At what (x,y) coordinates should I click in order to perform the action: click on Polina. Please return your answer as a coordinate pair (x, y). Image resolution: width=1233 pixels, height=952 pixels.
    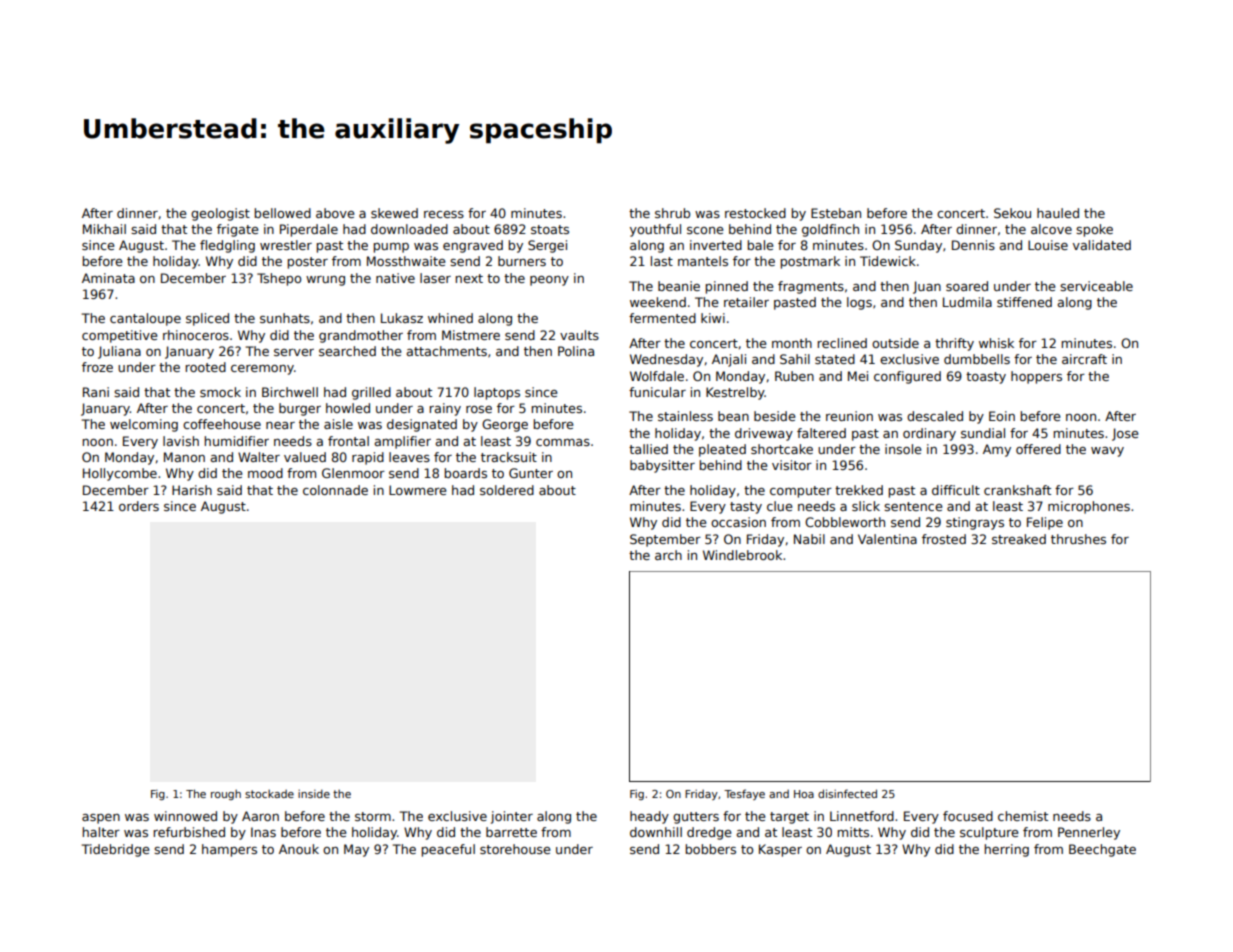
    Looking at the image, I should click on (576, 351).
